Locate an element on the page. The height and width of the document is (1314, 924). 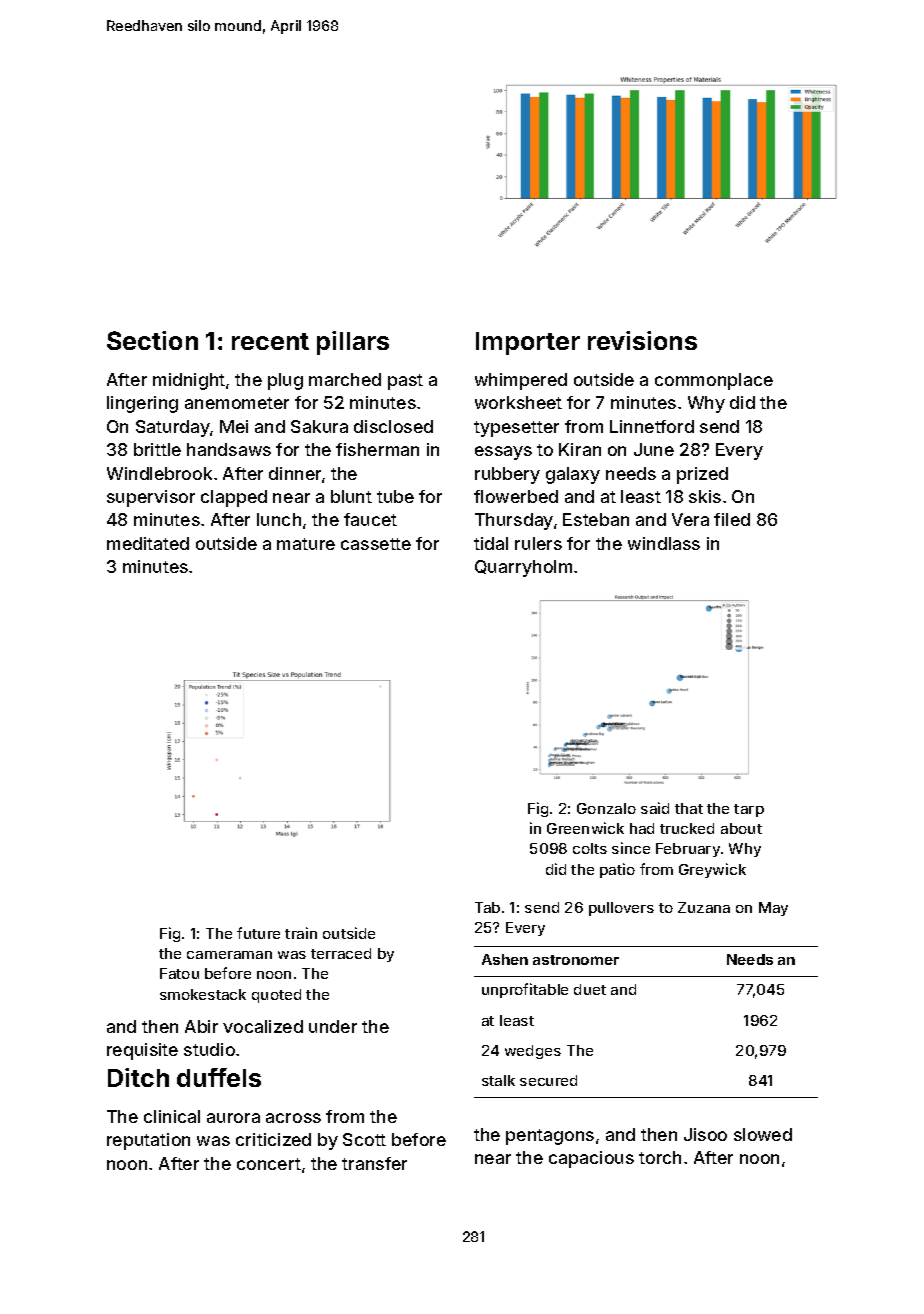
Section is located at coordinates (152, 340).
